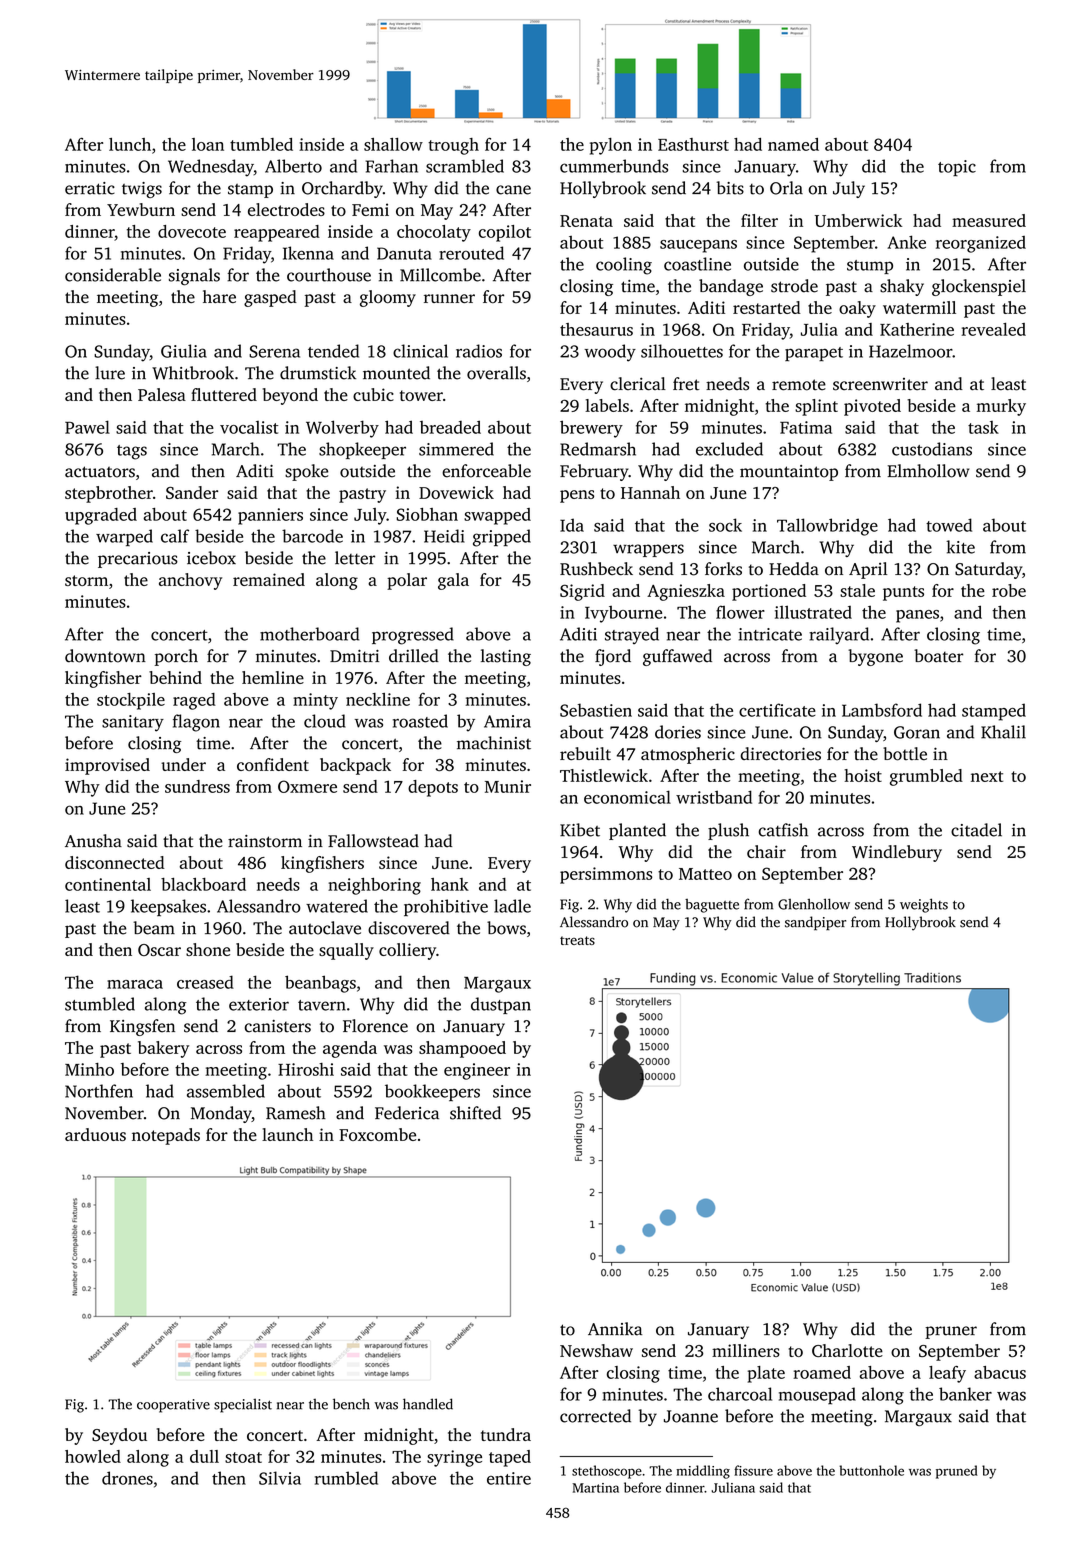 This screenshot has height=1543, width=1091. What do you see at coordinates (1009, 590) in the screenshot?
I see `robe` at bounding box center [1009, 590].
